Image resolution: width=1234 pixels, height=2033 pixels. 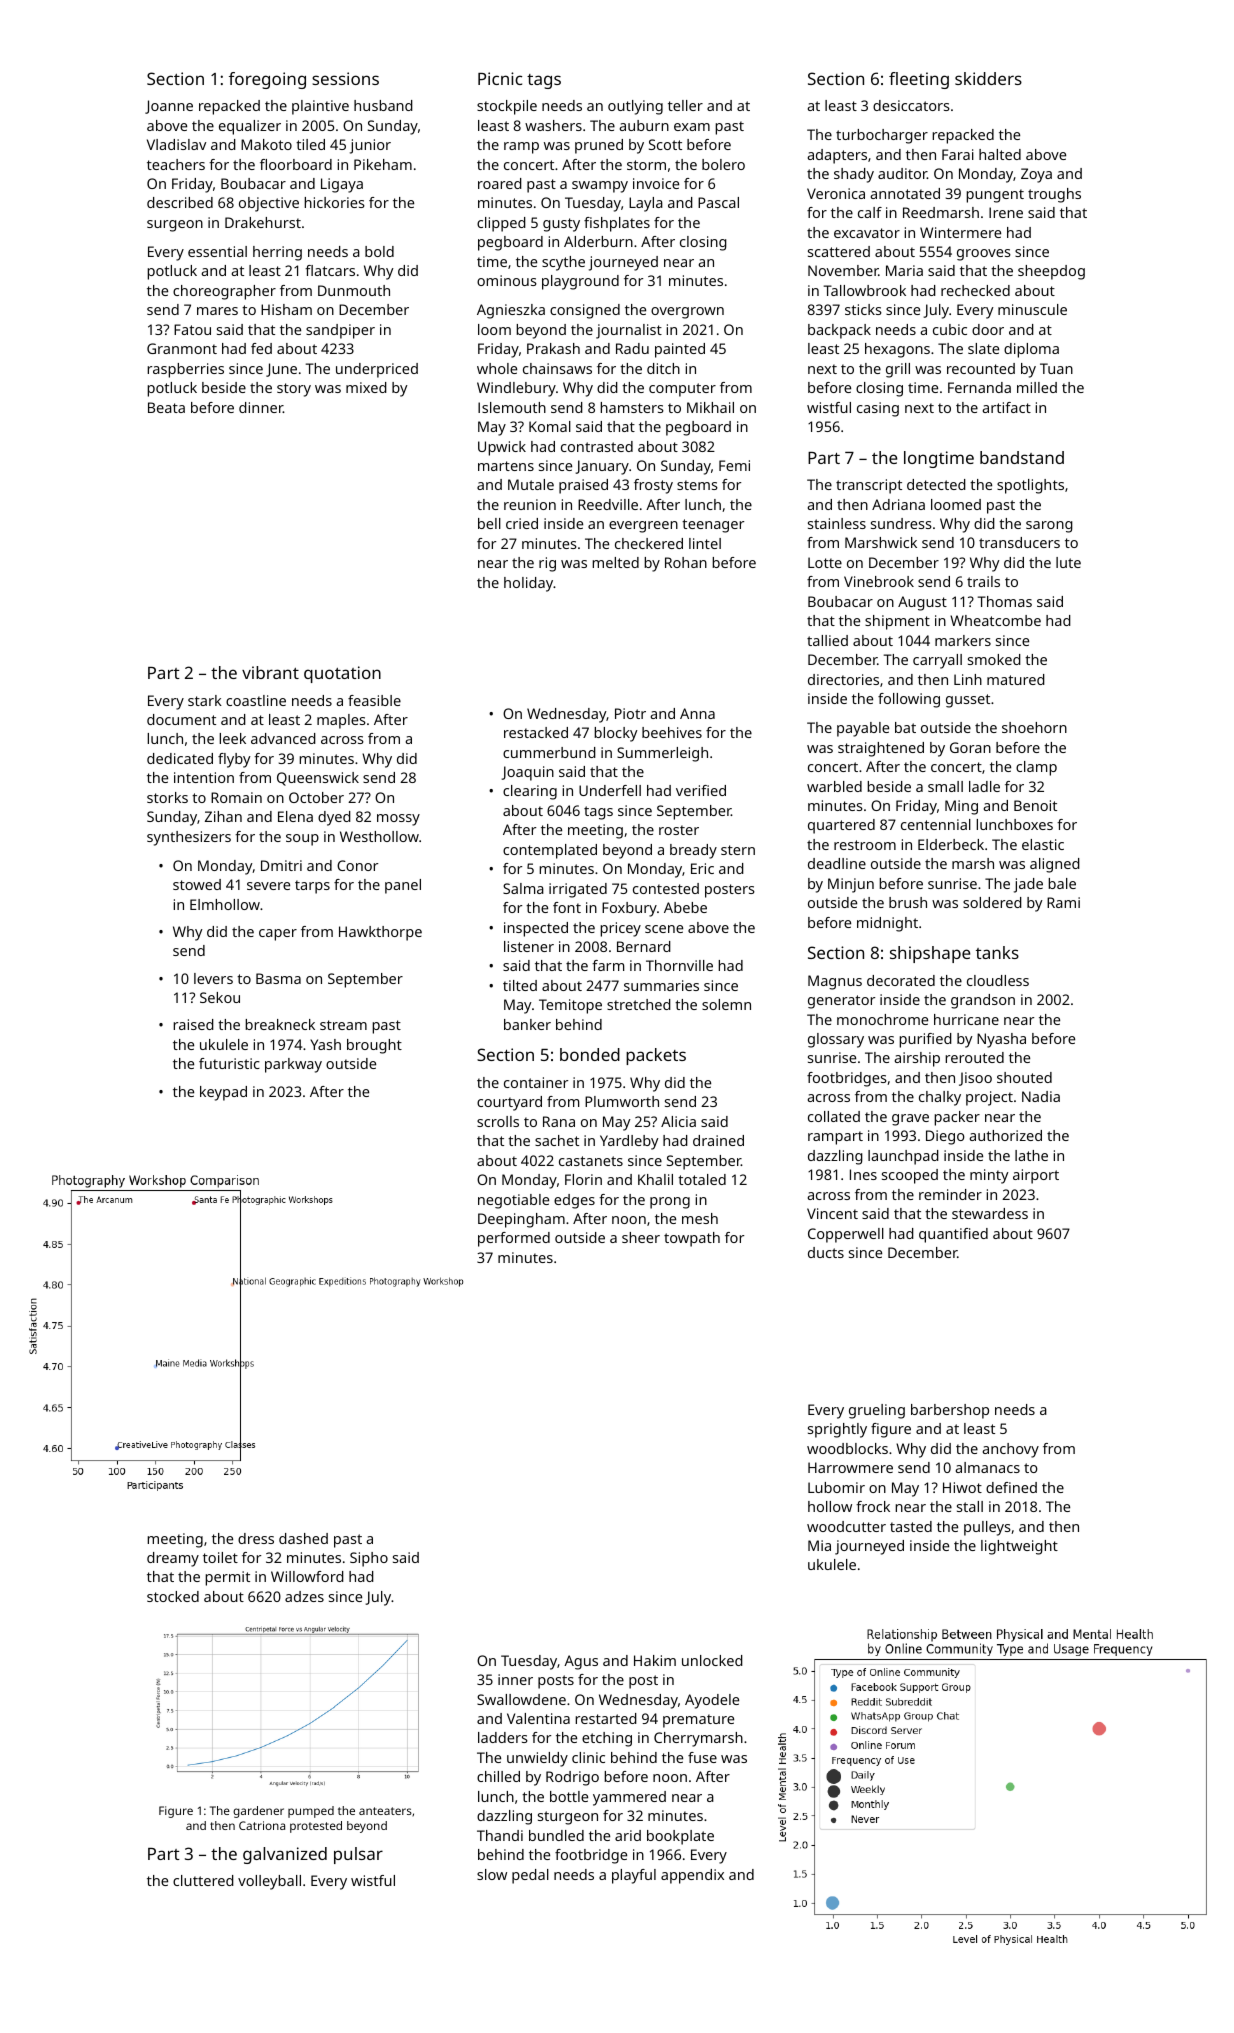 I want to click on project, so click(x=989, y=1098).
